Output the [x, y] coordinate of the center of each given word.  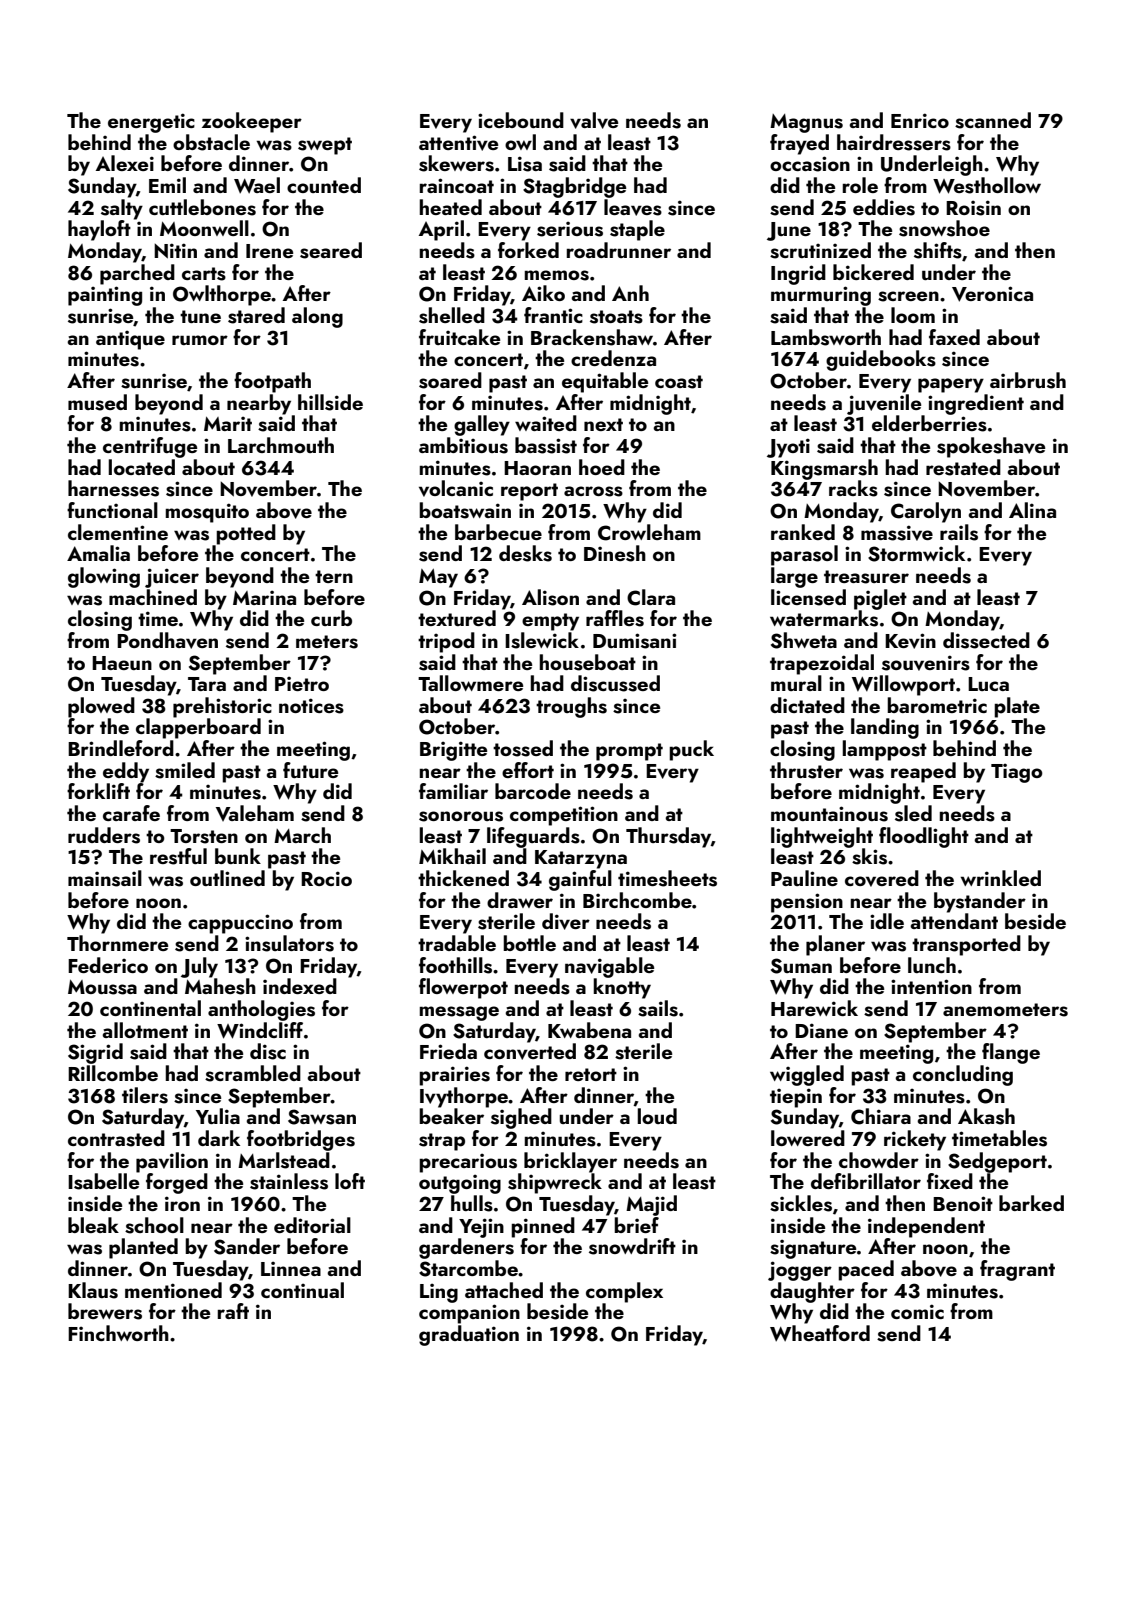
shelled [452, 315]
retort [591, 1074]
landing [885, 728]
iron [182, 1203]
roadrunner [619, 250]
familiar [453, 791]
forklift [98, 791]
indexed [300, 986]
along [317, 317]
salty [122, 209]
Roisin [973, 208]
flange [1011, 1053]
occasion [810, 164]
